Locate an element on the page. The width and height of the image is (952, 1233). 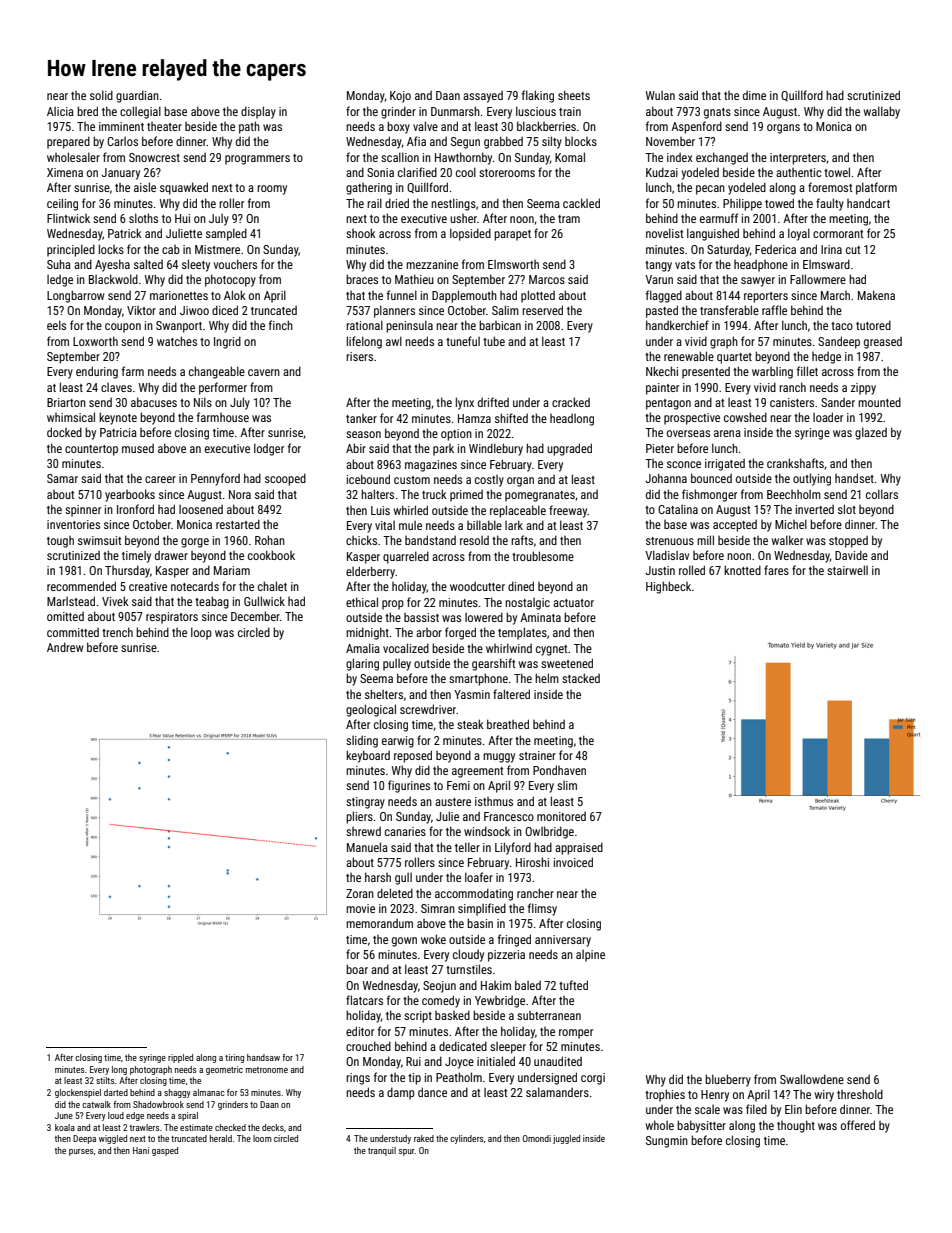
sliding is located at coordinates (362, 741).
